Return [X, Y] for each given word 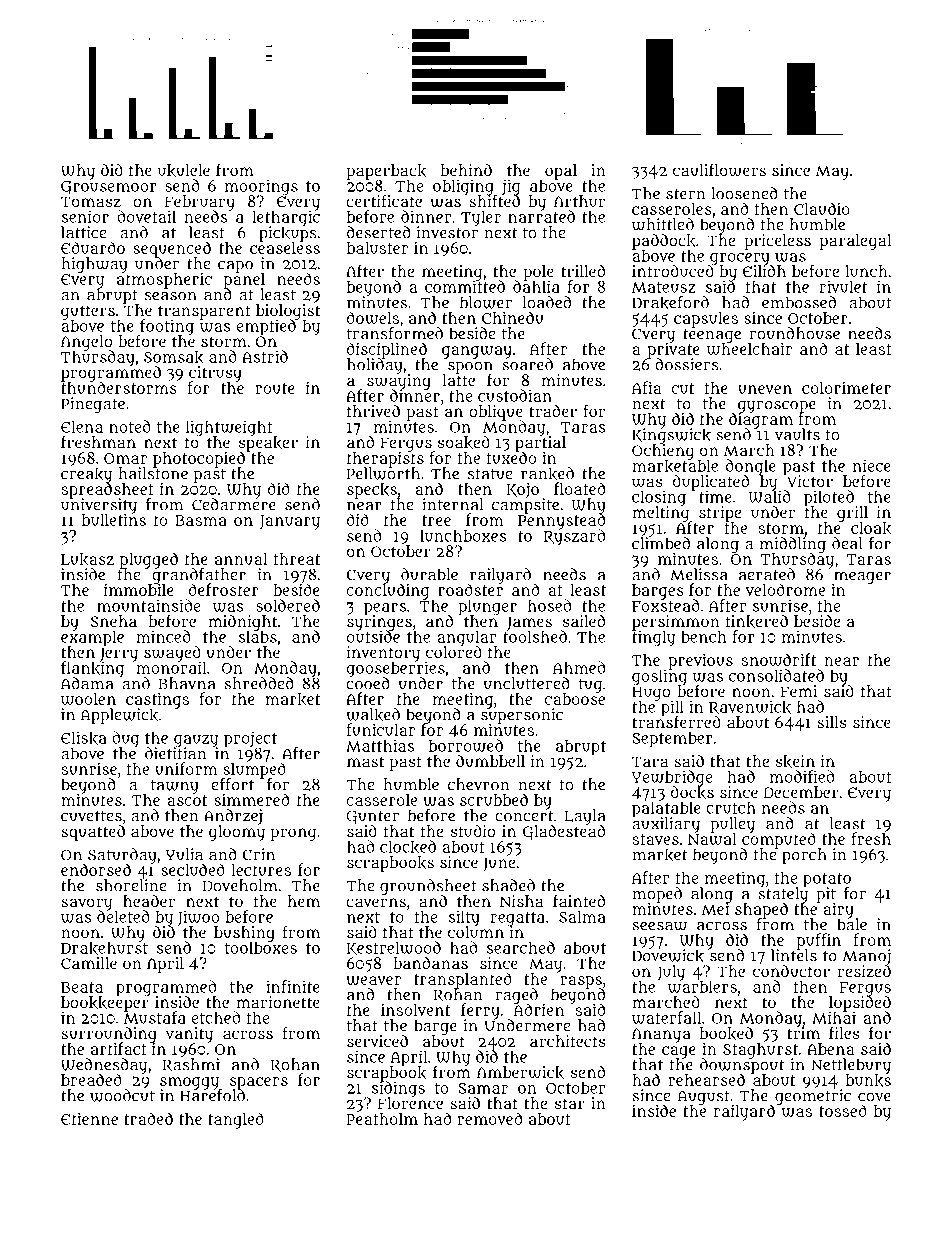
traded [148, 1118]
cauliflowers [719, 170]
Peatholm [382, 1119]
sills [832, 722]
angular [466, 638]
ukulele [184, 171]
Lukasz [87, 559]
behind [466, 170]
